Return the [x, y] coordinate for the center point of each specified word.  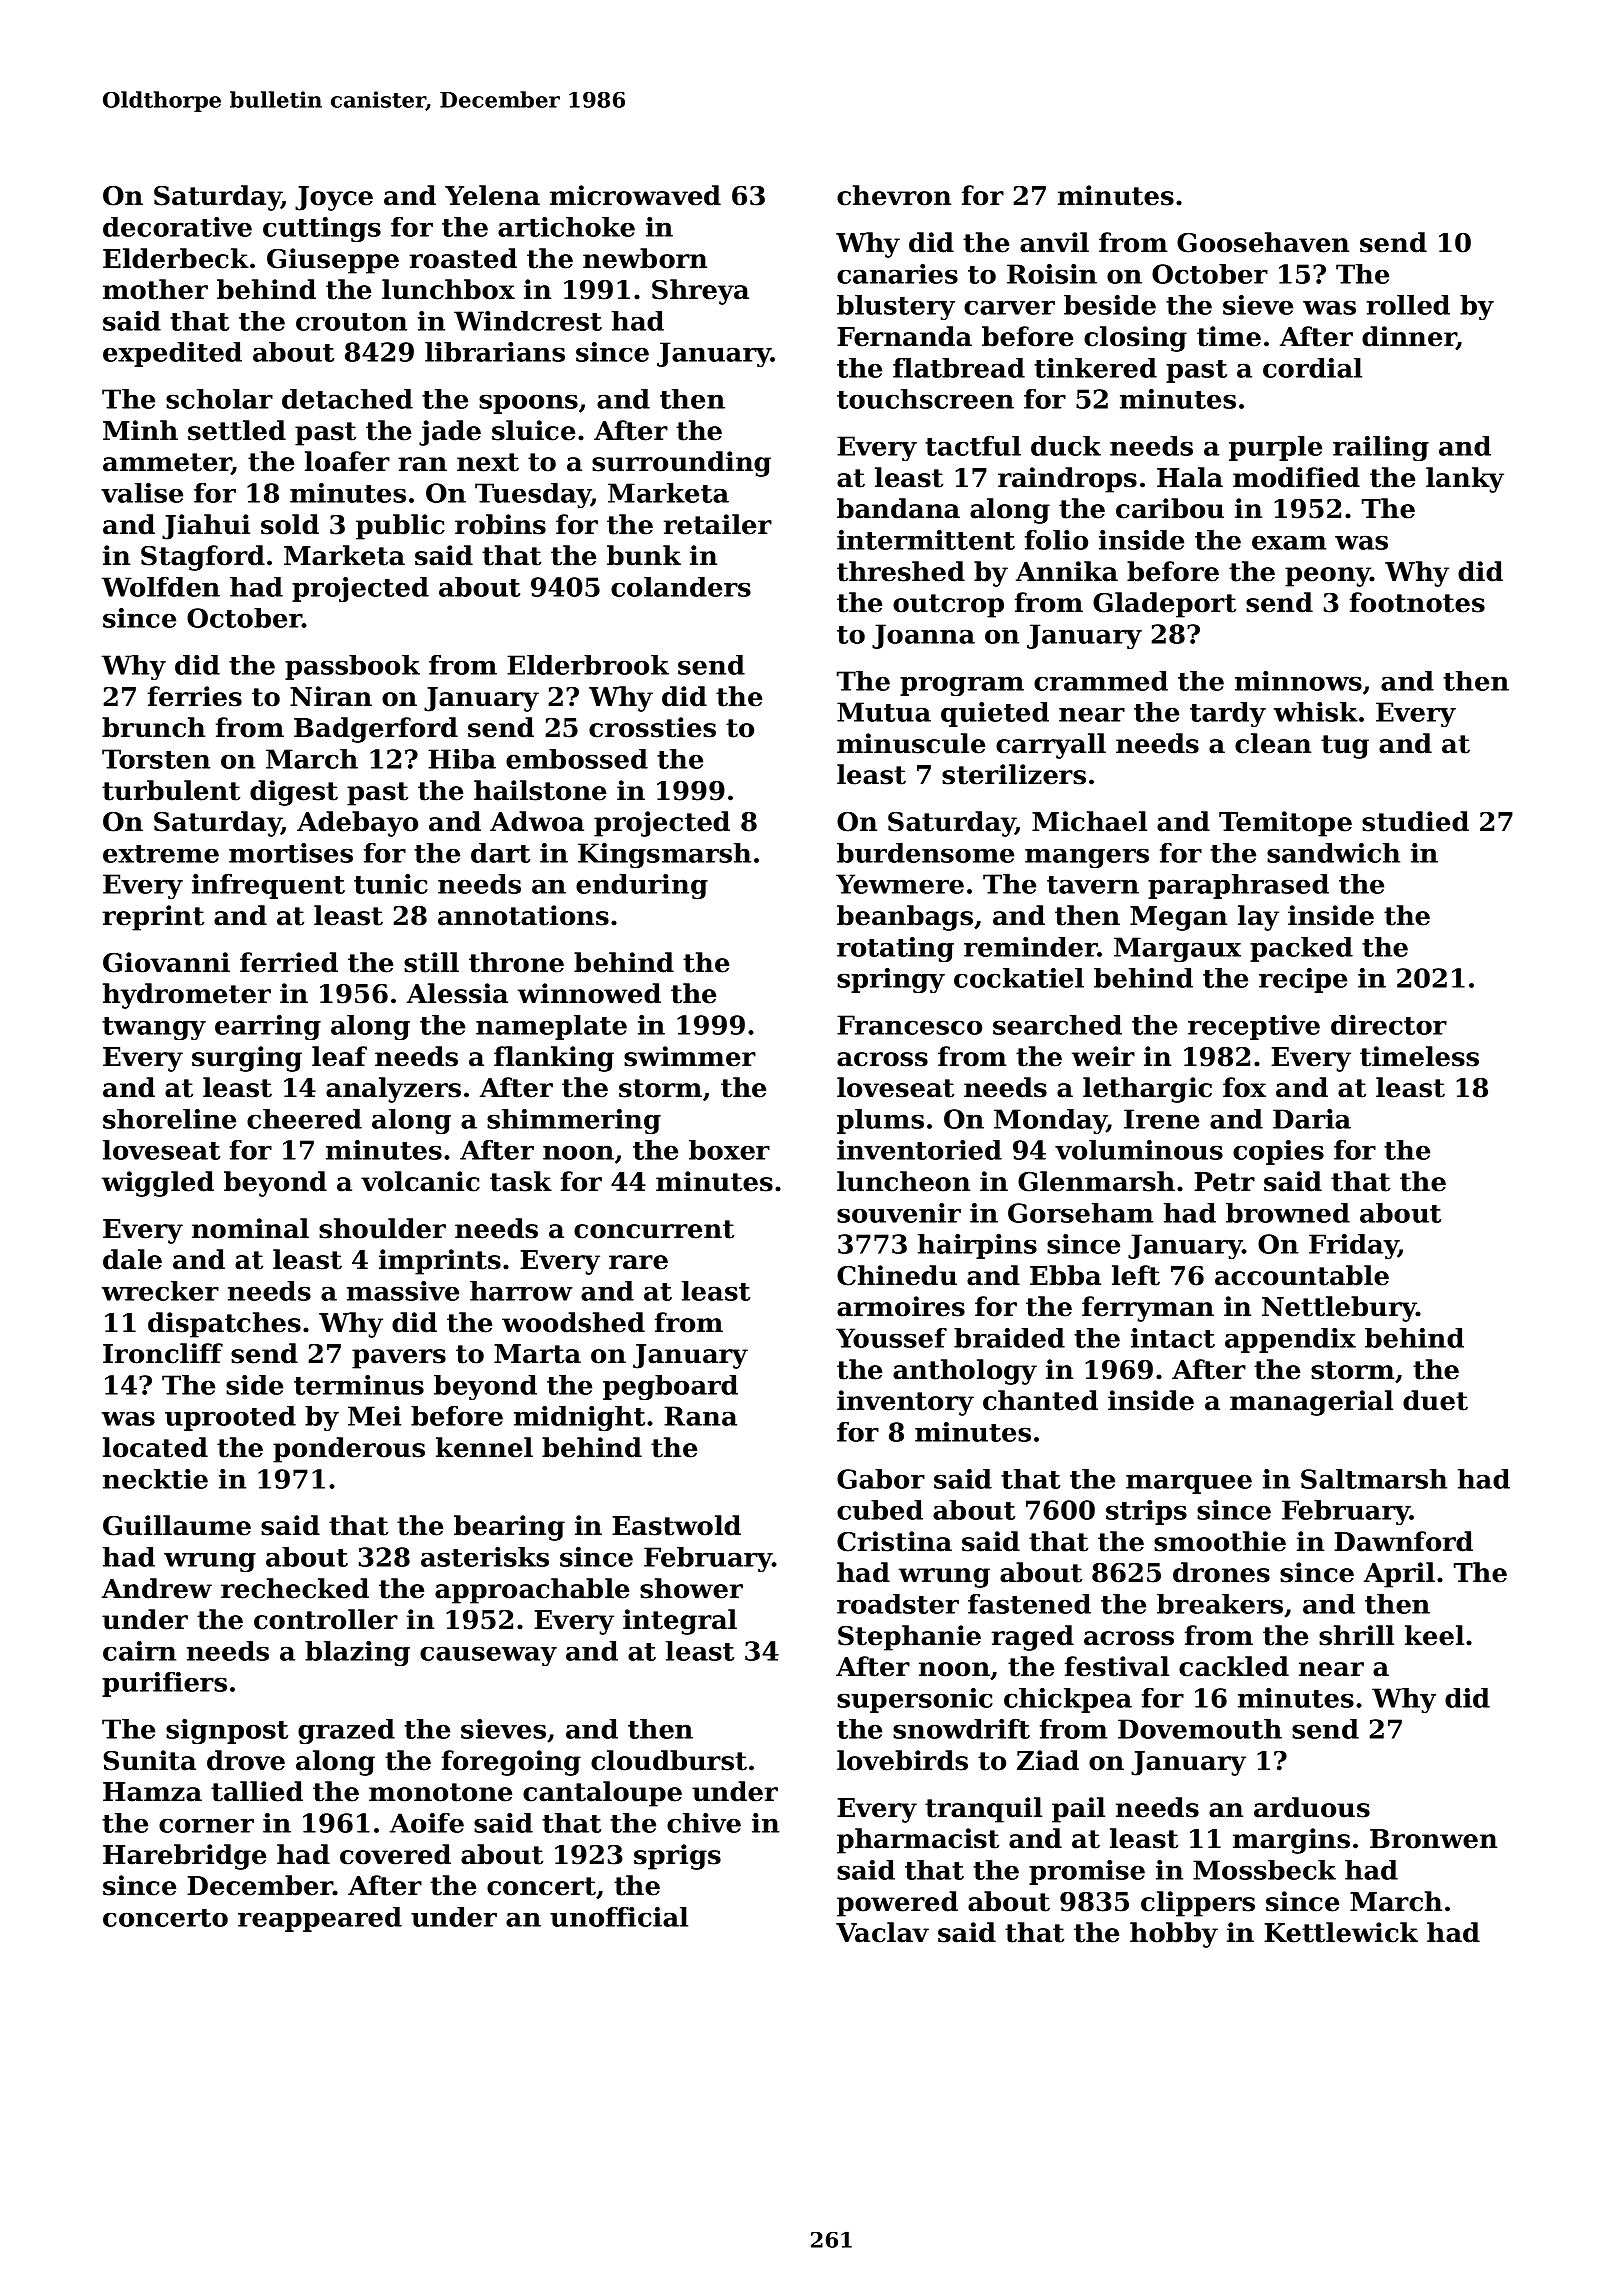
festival [1117, 1666]
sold [290, 524]
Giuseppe [333, 261]
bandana [898, 508]
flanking [554, 1059]
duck [1066, 446]
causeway [488, 1656]
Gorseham [1081, 1213]
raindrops [1067, 480]
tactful [973, 446]
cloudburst [669, 1760]
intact [1173, 1338]
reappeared [320, 1919]
